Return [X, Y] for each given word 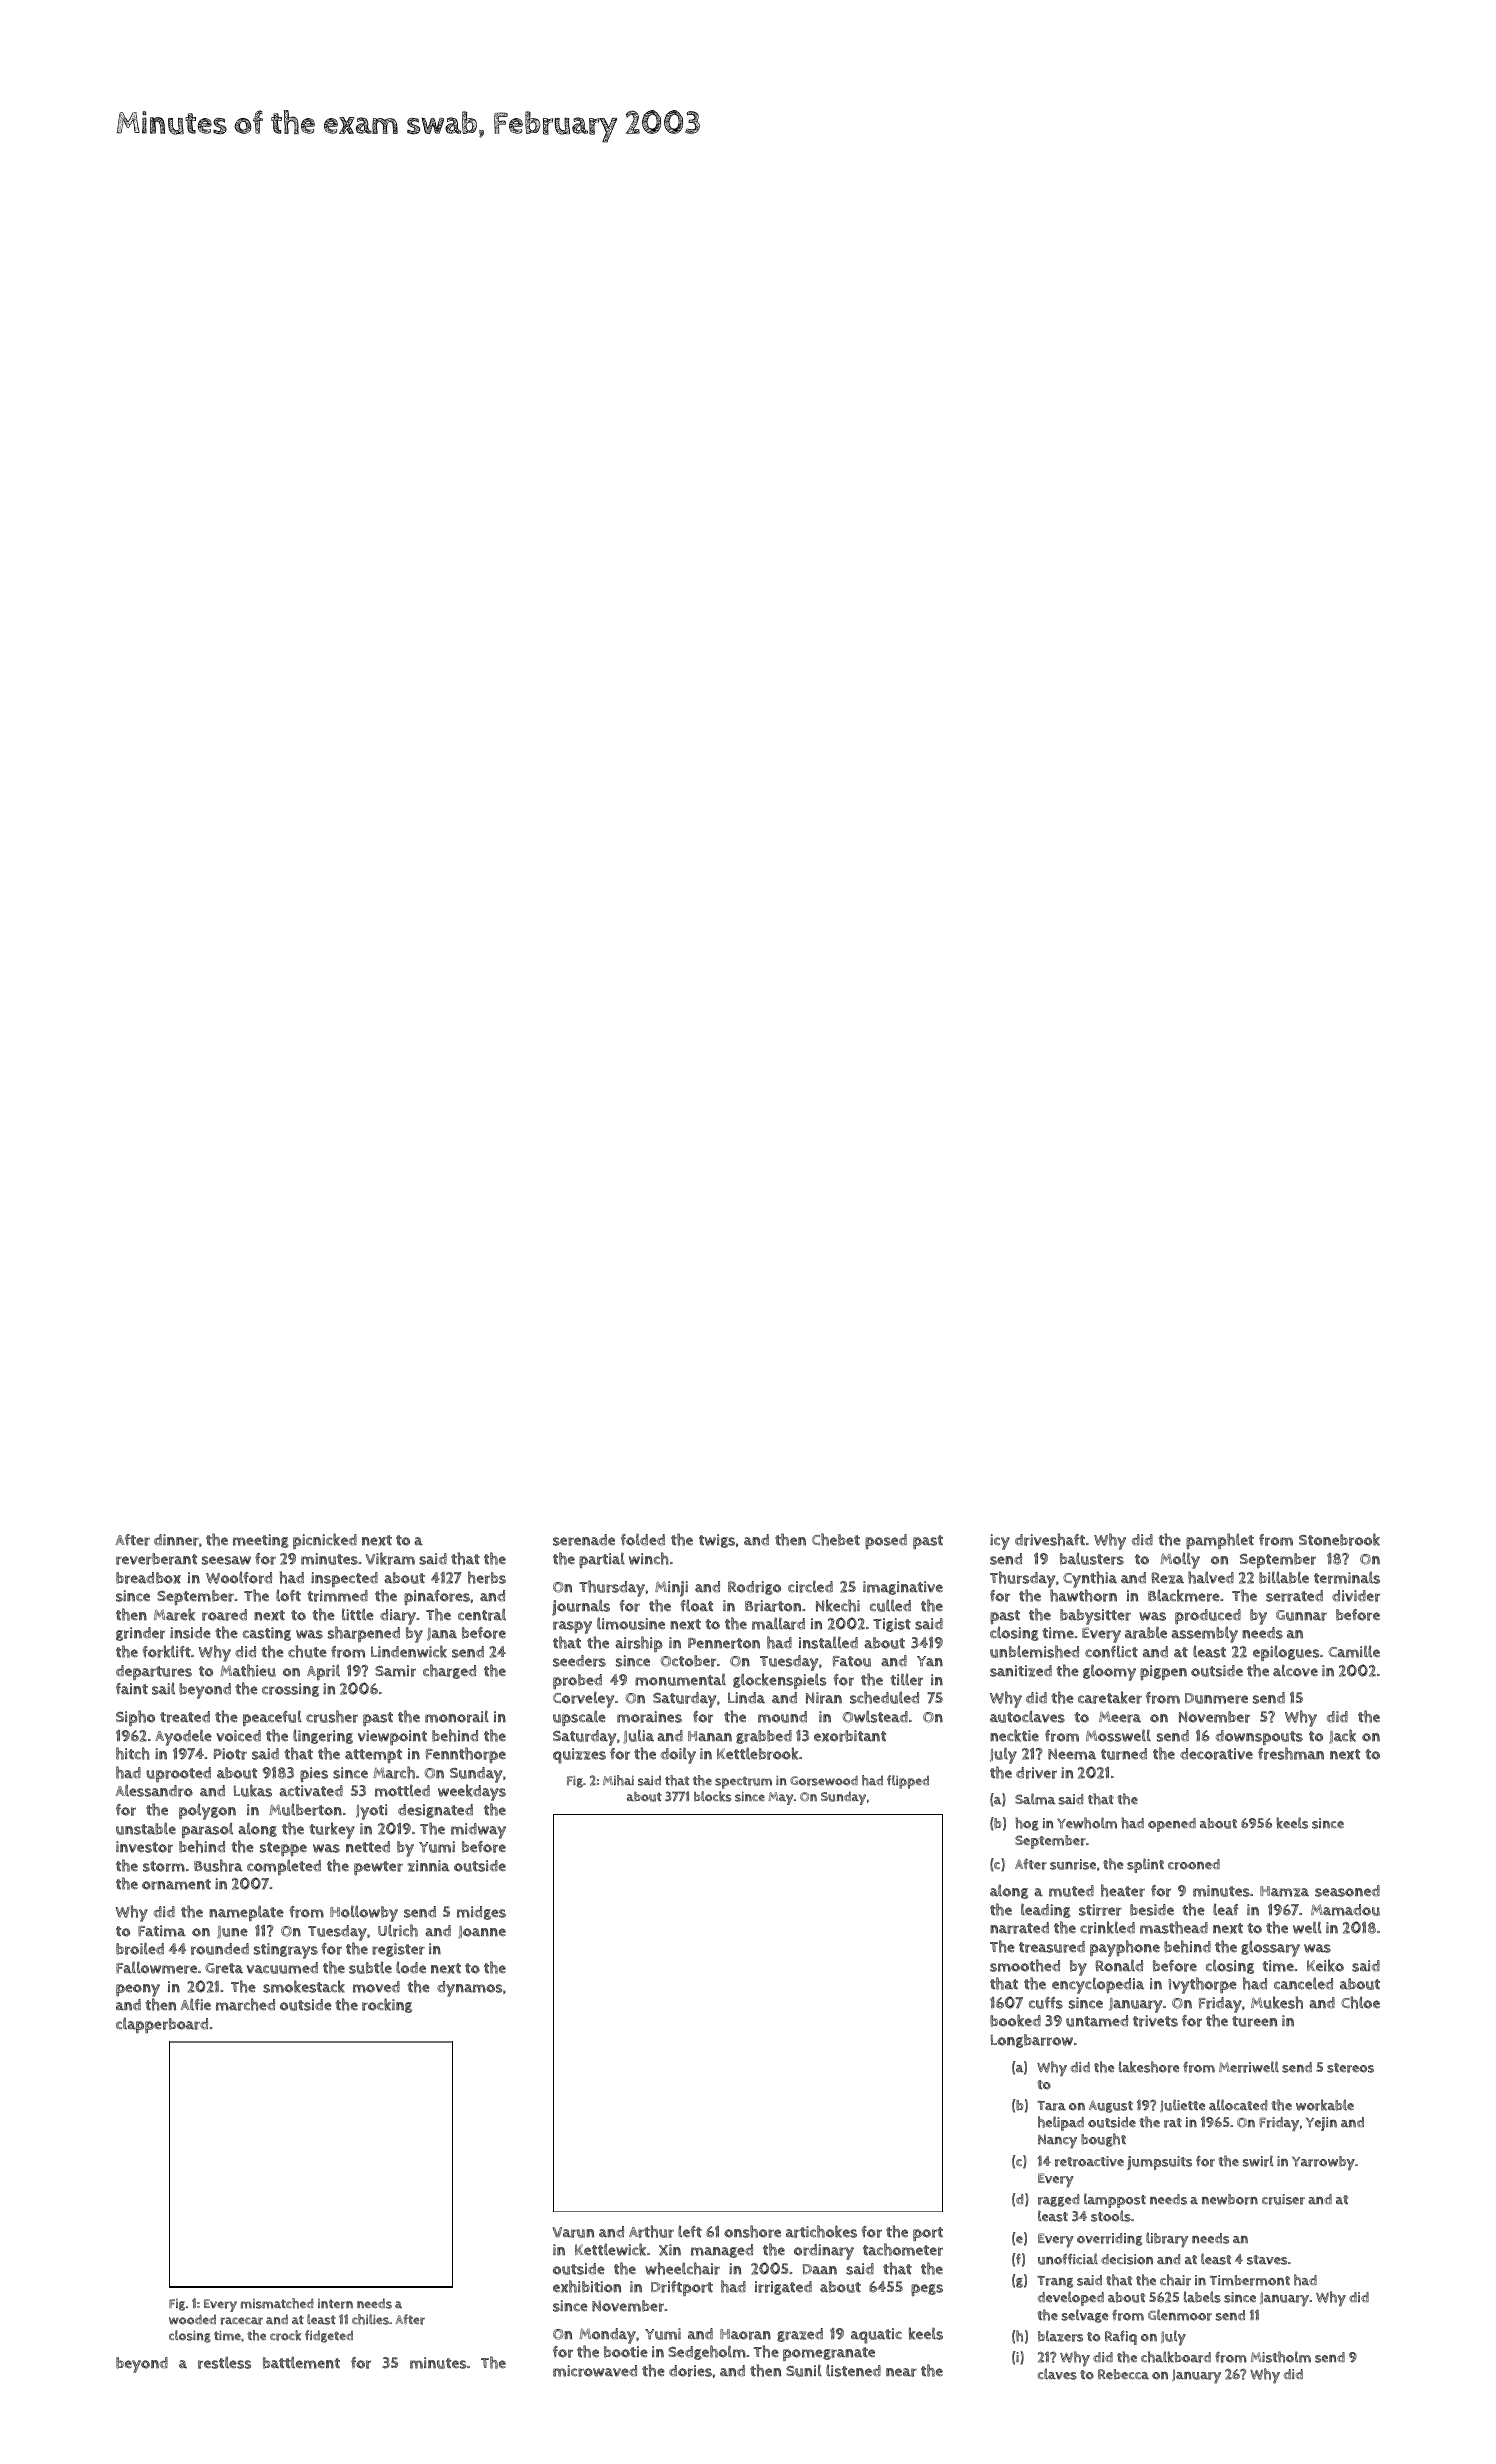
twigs [717, 1541]
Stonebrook [1339, 1539]
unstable [146, 1828]
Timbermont [1250, 2280]
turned [1124, 1754]
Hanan [710, 1736]
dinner [176, 1540]
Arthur [651, 2231]
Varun [573, 2232]
